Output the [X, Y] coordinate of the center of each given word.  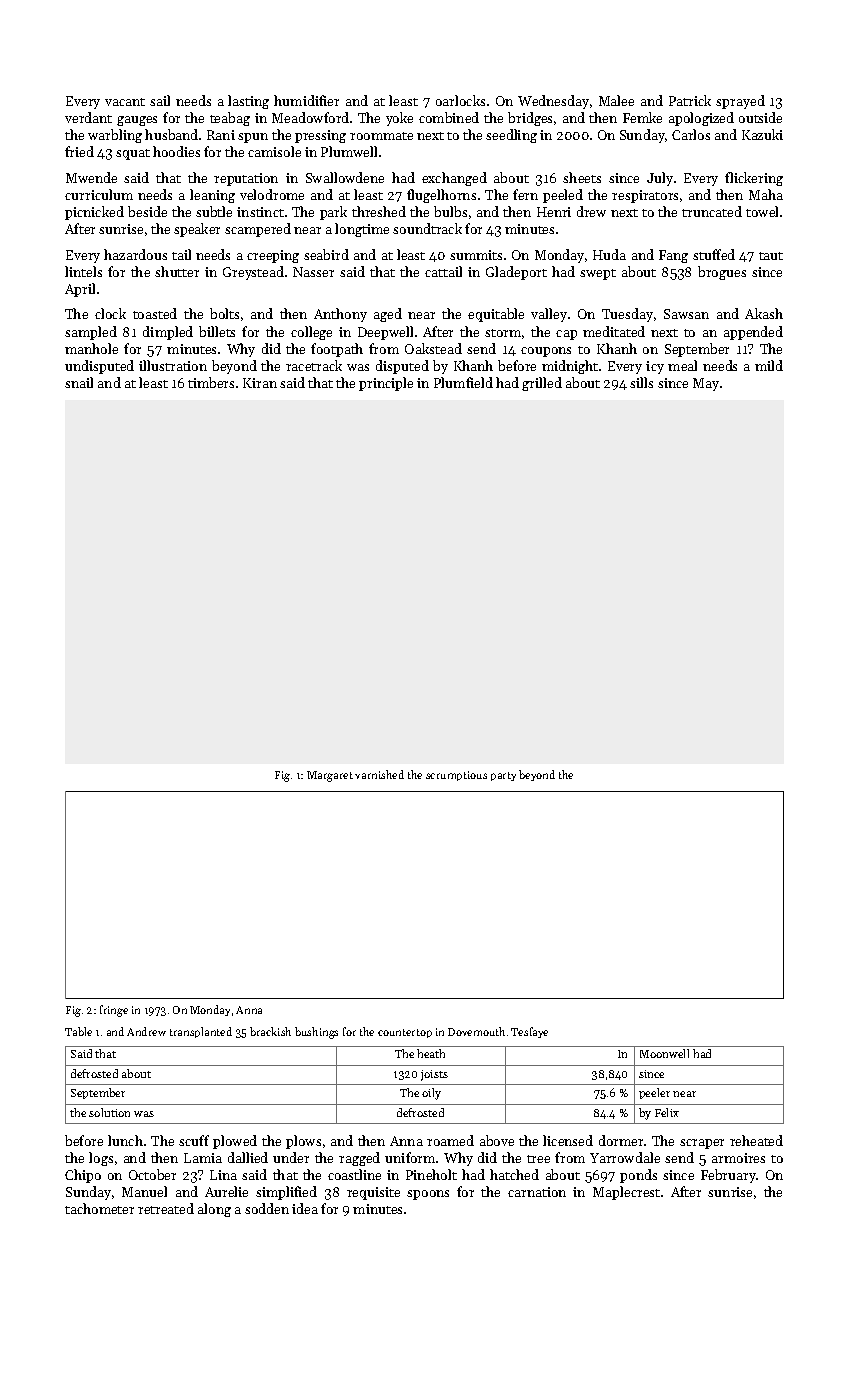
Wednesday [553, 102]
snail [79, 382]
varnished [379, 774]
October [152, 1174]
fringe [114, 1011]
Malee [616, 100]
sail [160, 100]
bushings [316, 1033]
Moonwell [664, 1053]
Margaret [330, 776]
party [503, 776]
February [729, 1176]
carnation [537, 1192]
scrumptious [456, 776]
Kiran [260, 383]
